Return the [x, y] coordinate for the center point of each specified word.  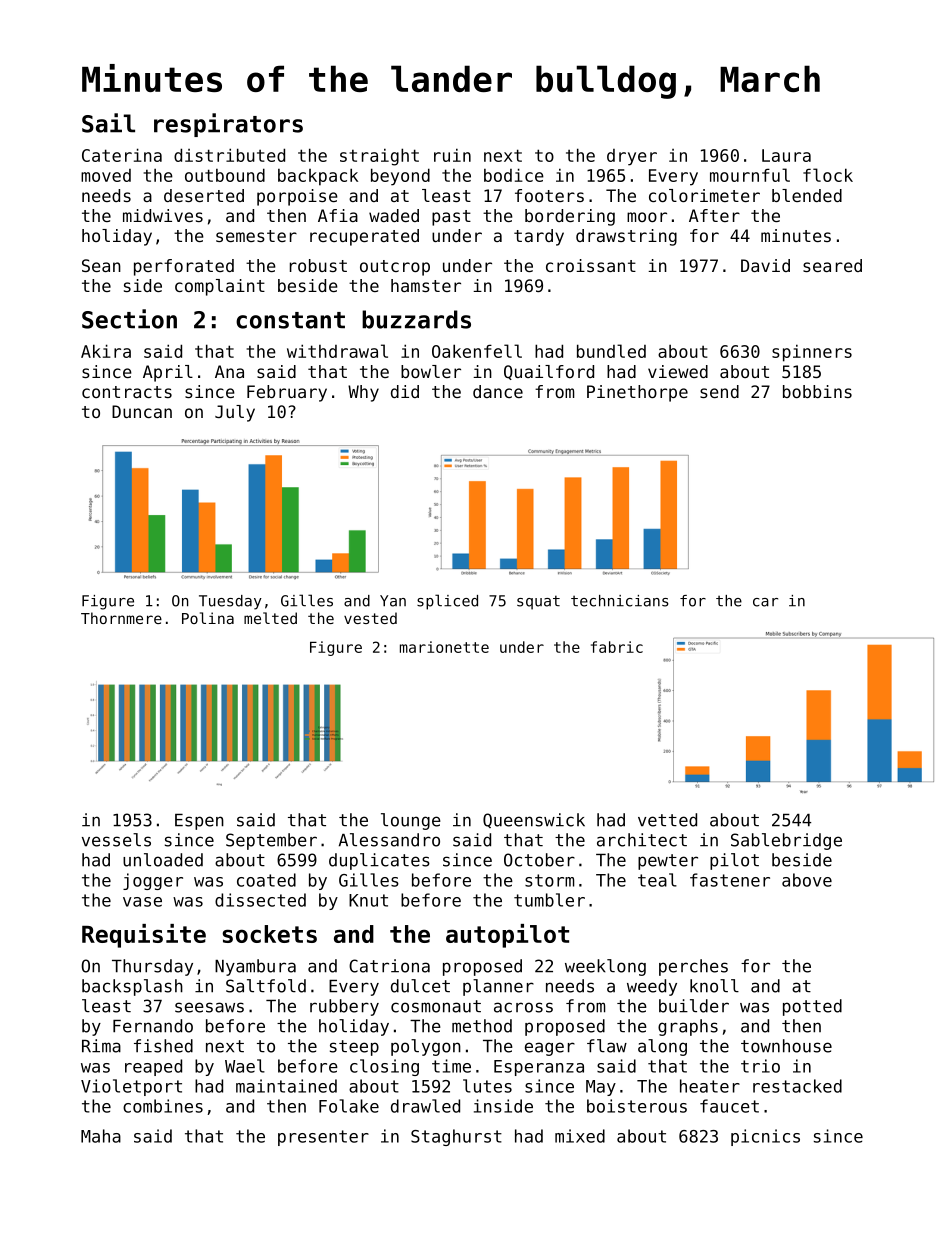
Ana [229, 371]
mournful [750, 175]
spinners [812, 353]
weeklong [605, 967]
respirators [228, 125]
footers [549, 195]
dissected [260, 900]
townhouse [786, 1046]
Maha [101, 1136]
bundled [611, 351]
